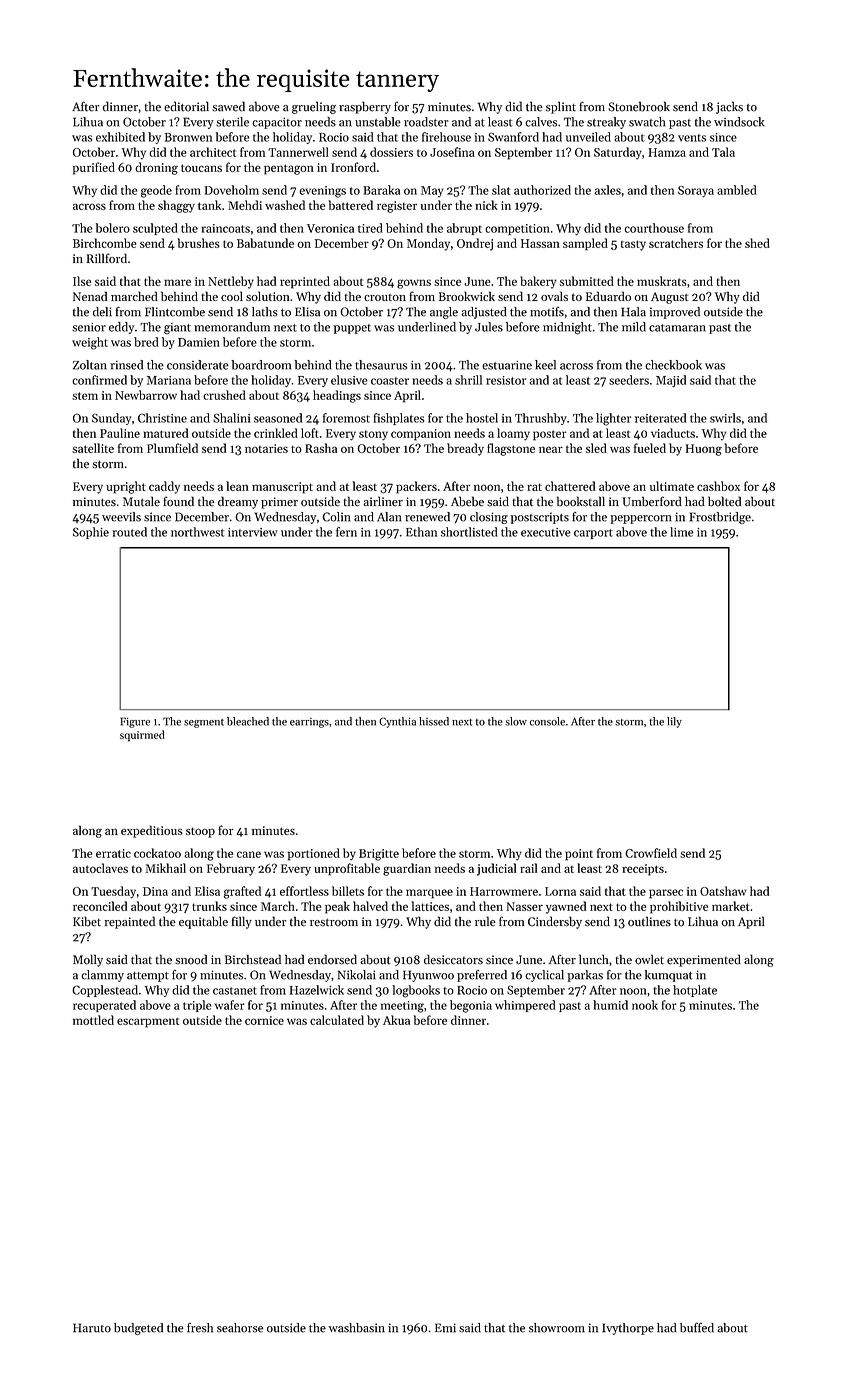 The image size is (849, 1400). I want to click on swirls, so click(725, 418).
